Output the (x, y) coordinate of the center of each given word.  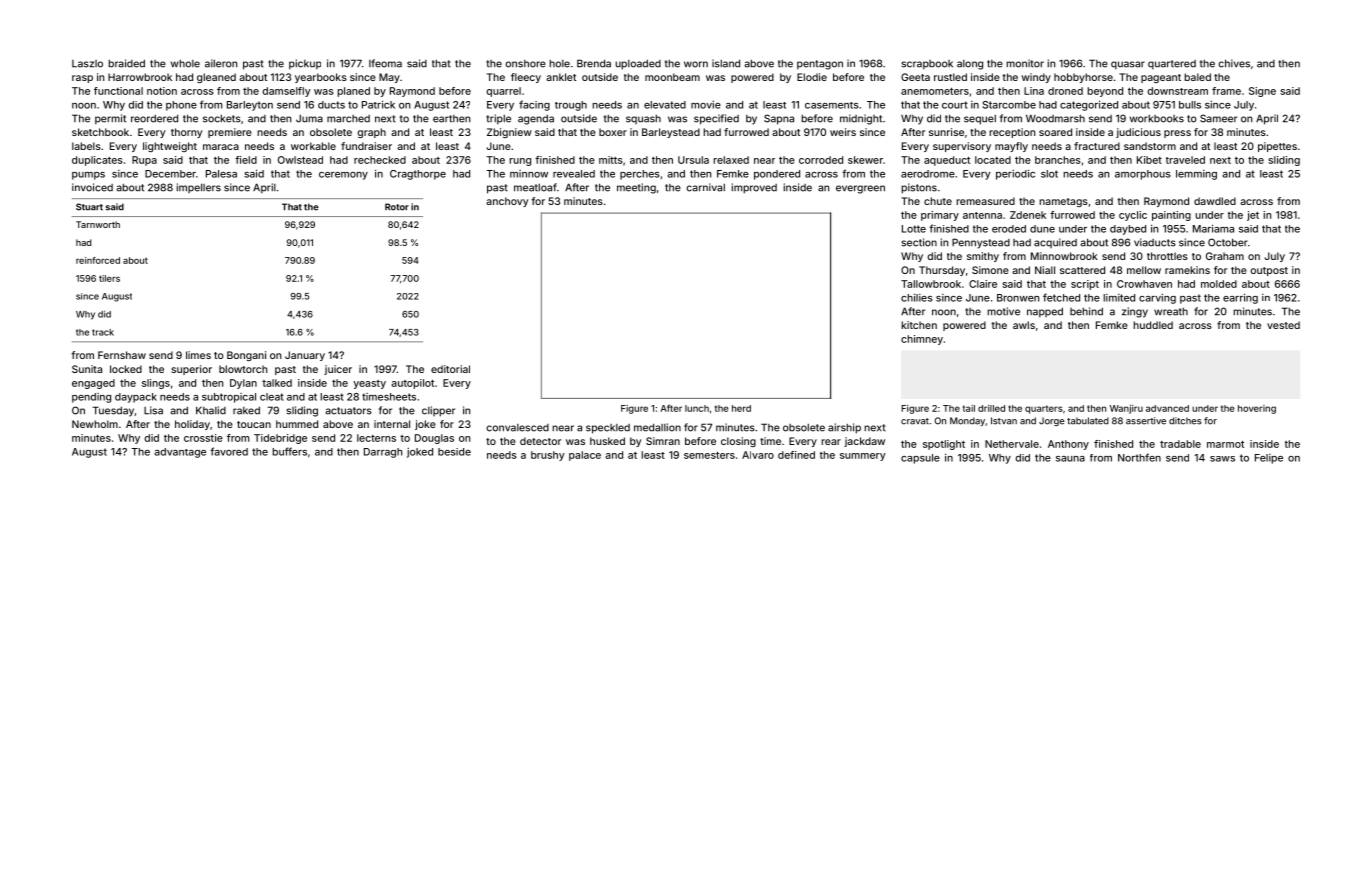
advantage (180, 453)
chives (1234, 63)
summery (863, 457)
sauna (1070, 459)
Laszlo (87, 64)
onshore (525, 64)
